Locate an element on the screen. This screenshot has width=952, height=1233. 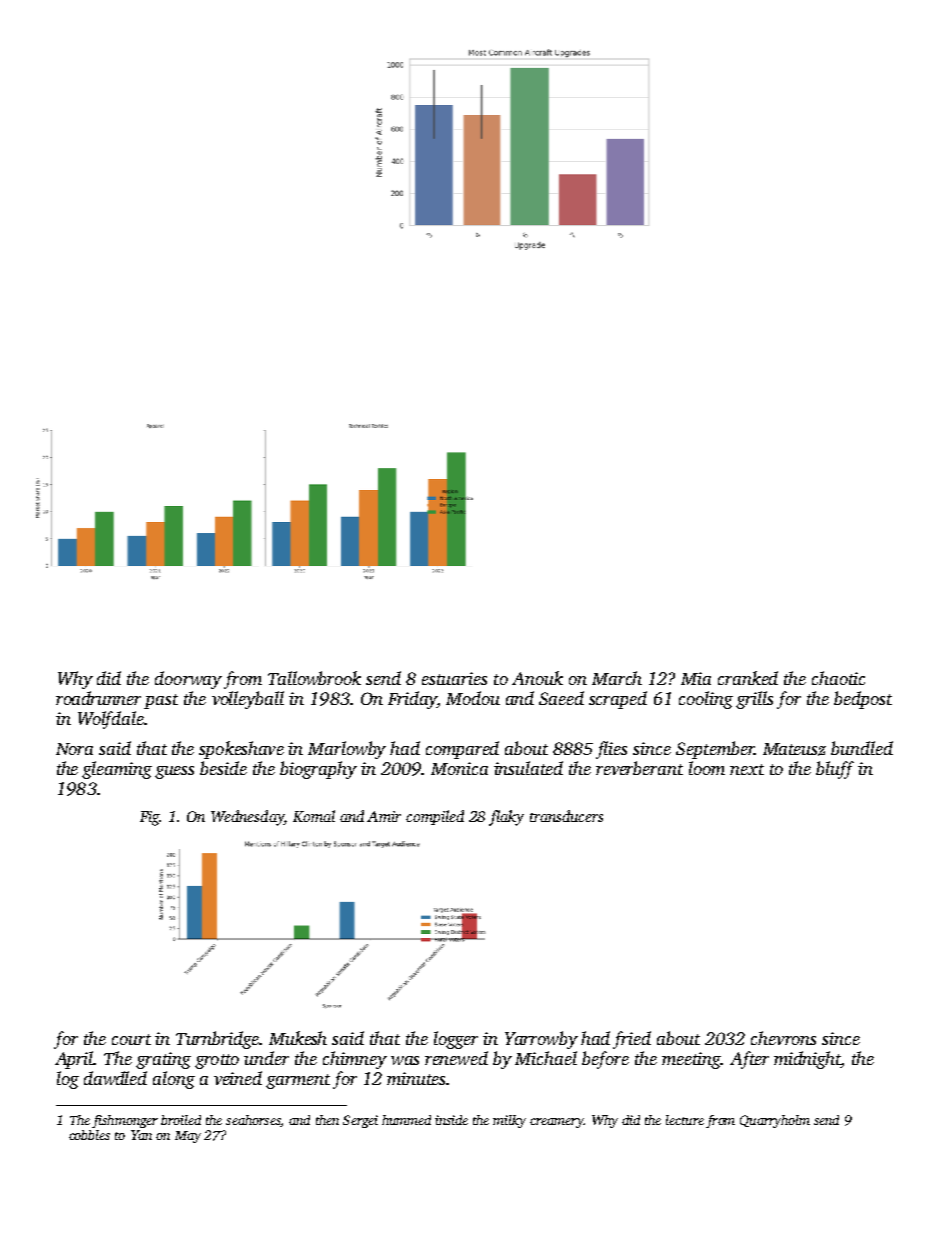
Mukesh is located at coordinates (298, 1038).
